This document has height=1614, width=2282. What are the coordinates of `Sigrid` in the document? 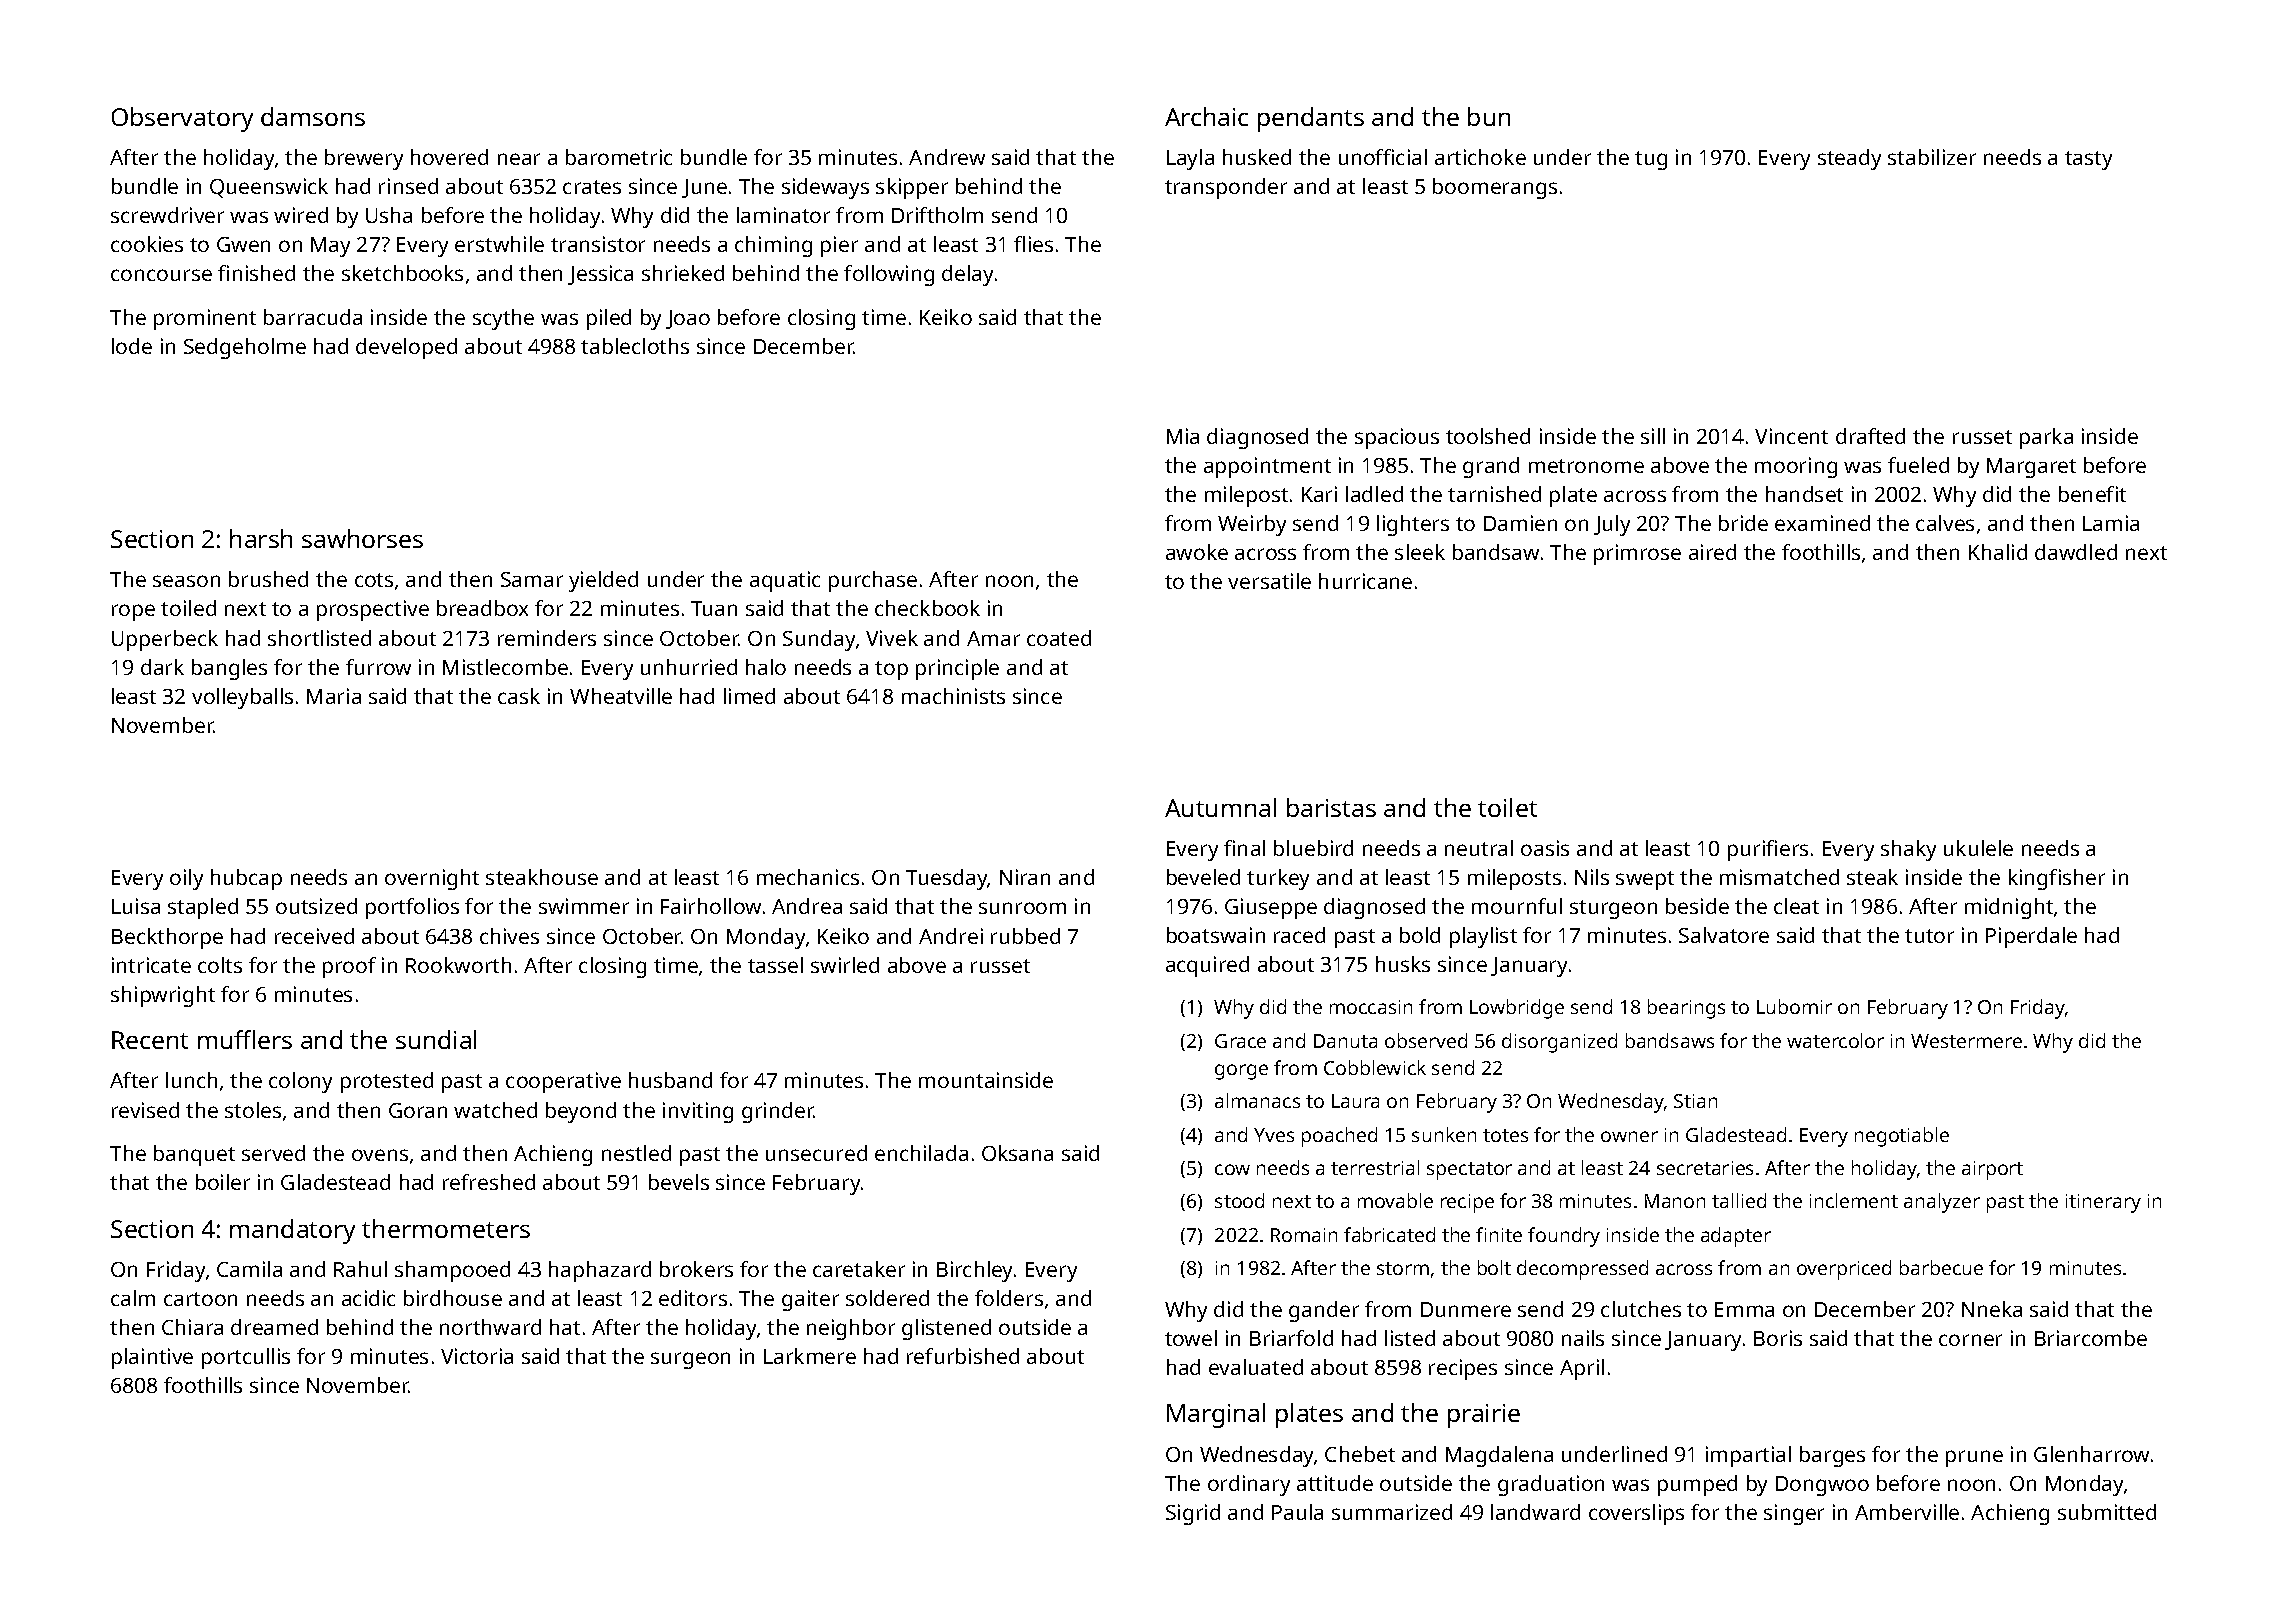 It's located at (1193, 1514).
